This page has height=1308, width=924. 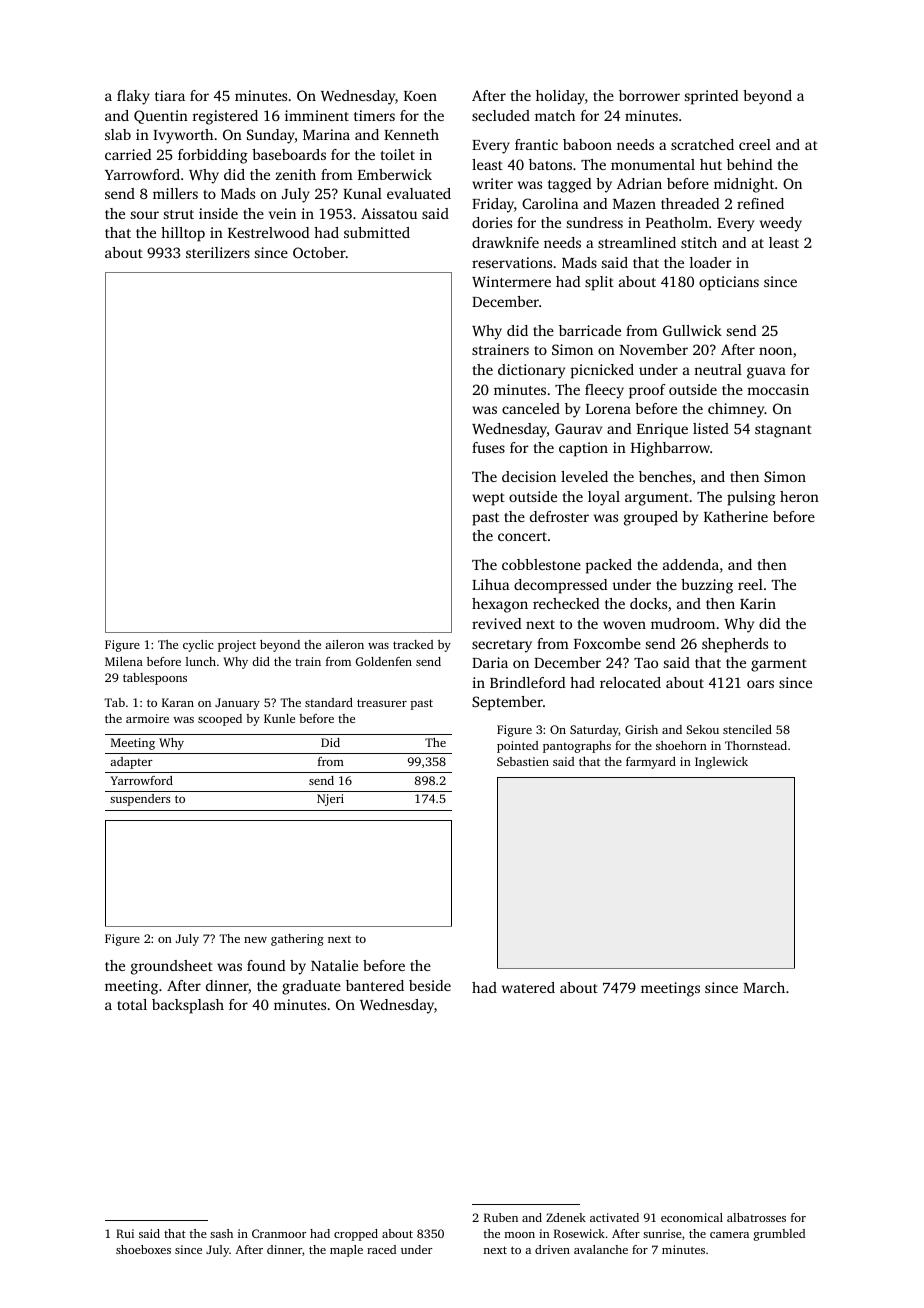 What do you see at coordinates (319, 252) in the page?
I see `October` at bounding box center [319, 252].
